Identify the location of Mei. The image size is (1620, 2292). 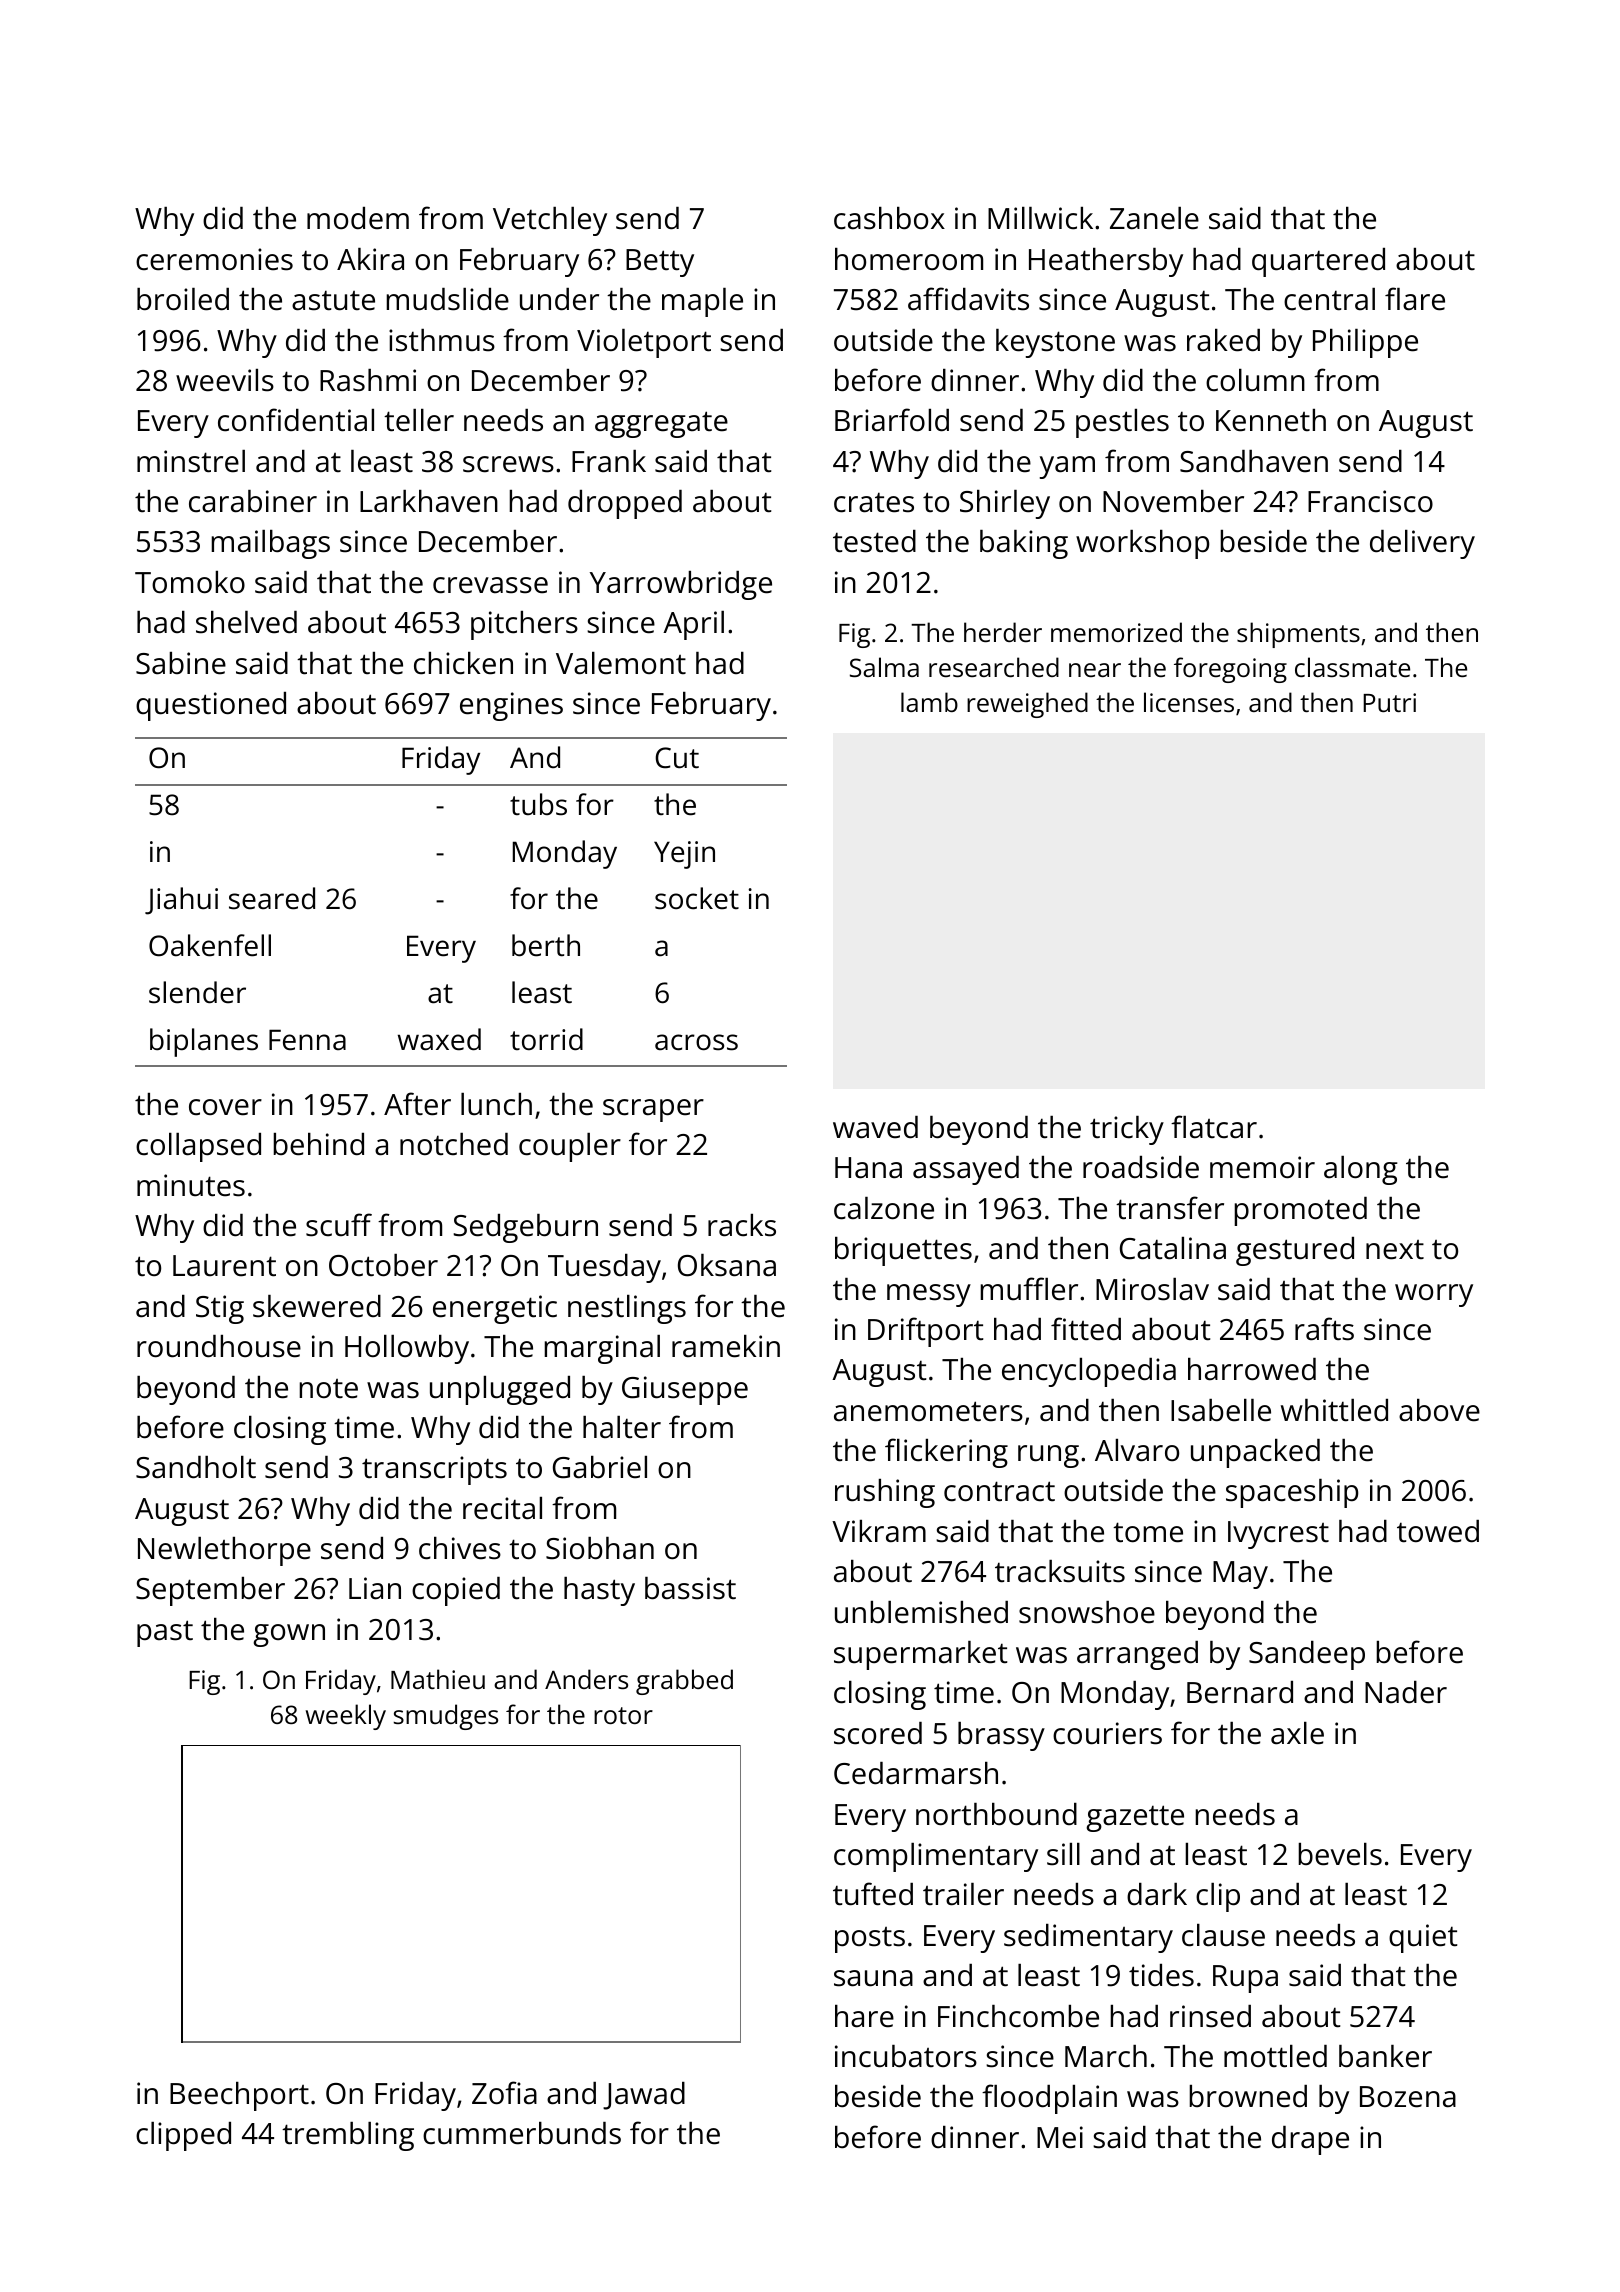
(1060, 2137).
